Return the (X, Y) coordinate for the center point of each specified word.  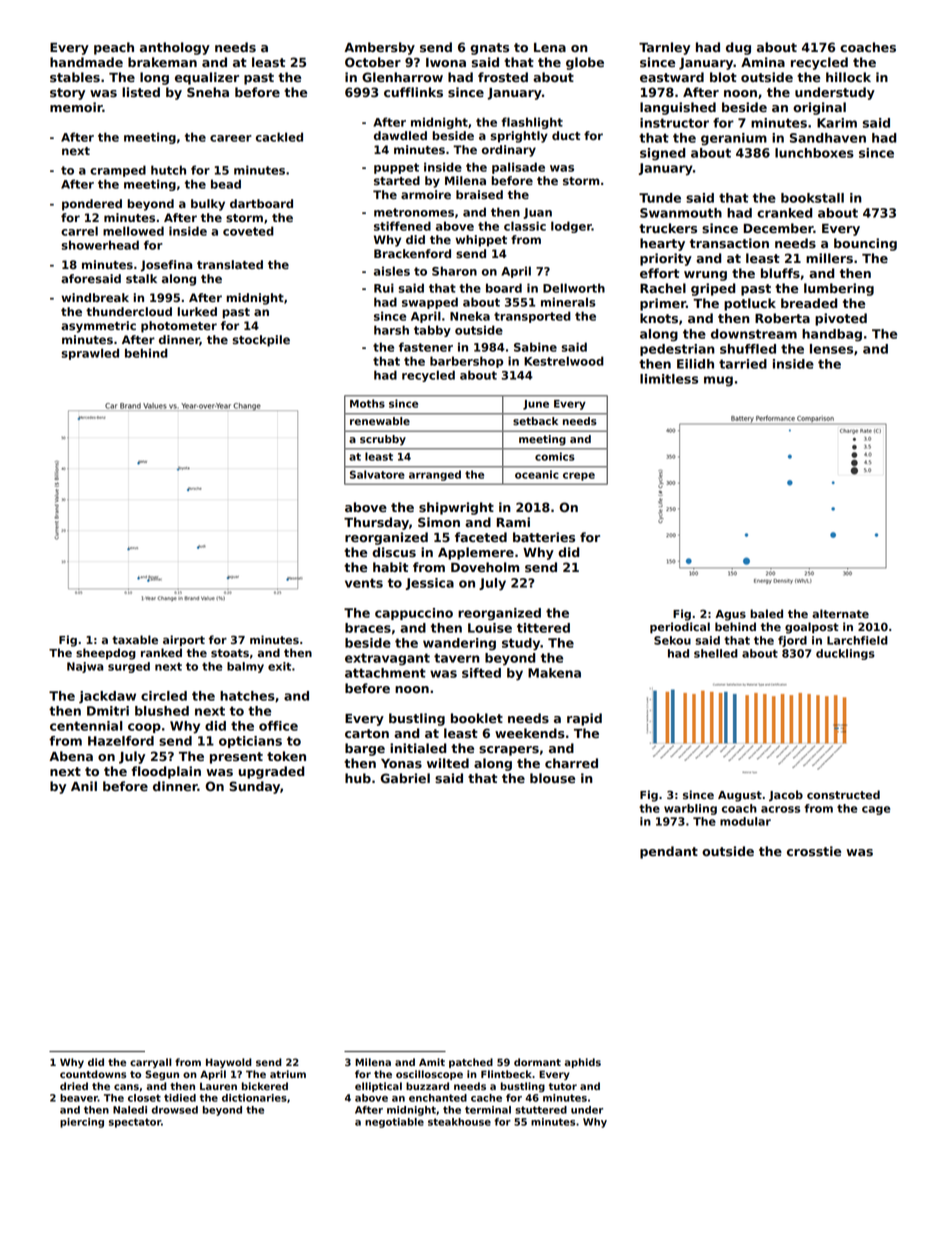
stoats (230, 653)
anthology (175, 48)
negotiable (394, 1123)
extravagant (387, 659)
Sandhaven (828, 138)
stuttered (541, 1110)
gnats (489, 49)
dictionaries (254, 1098)
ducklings (845, 654)
